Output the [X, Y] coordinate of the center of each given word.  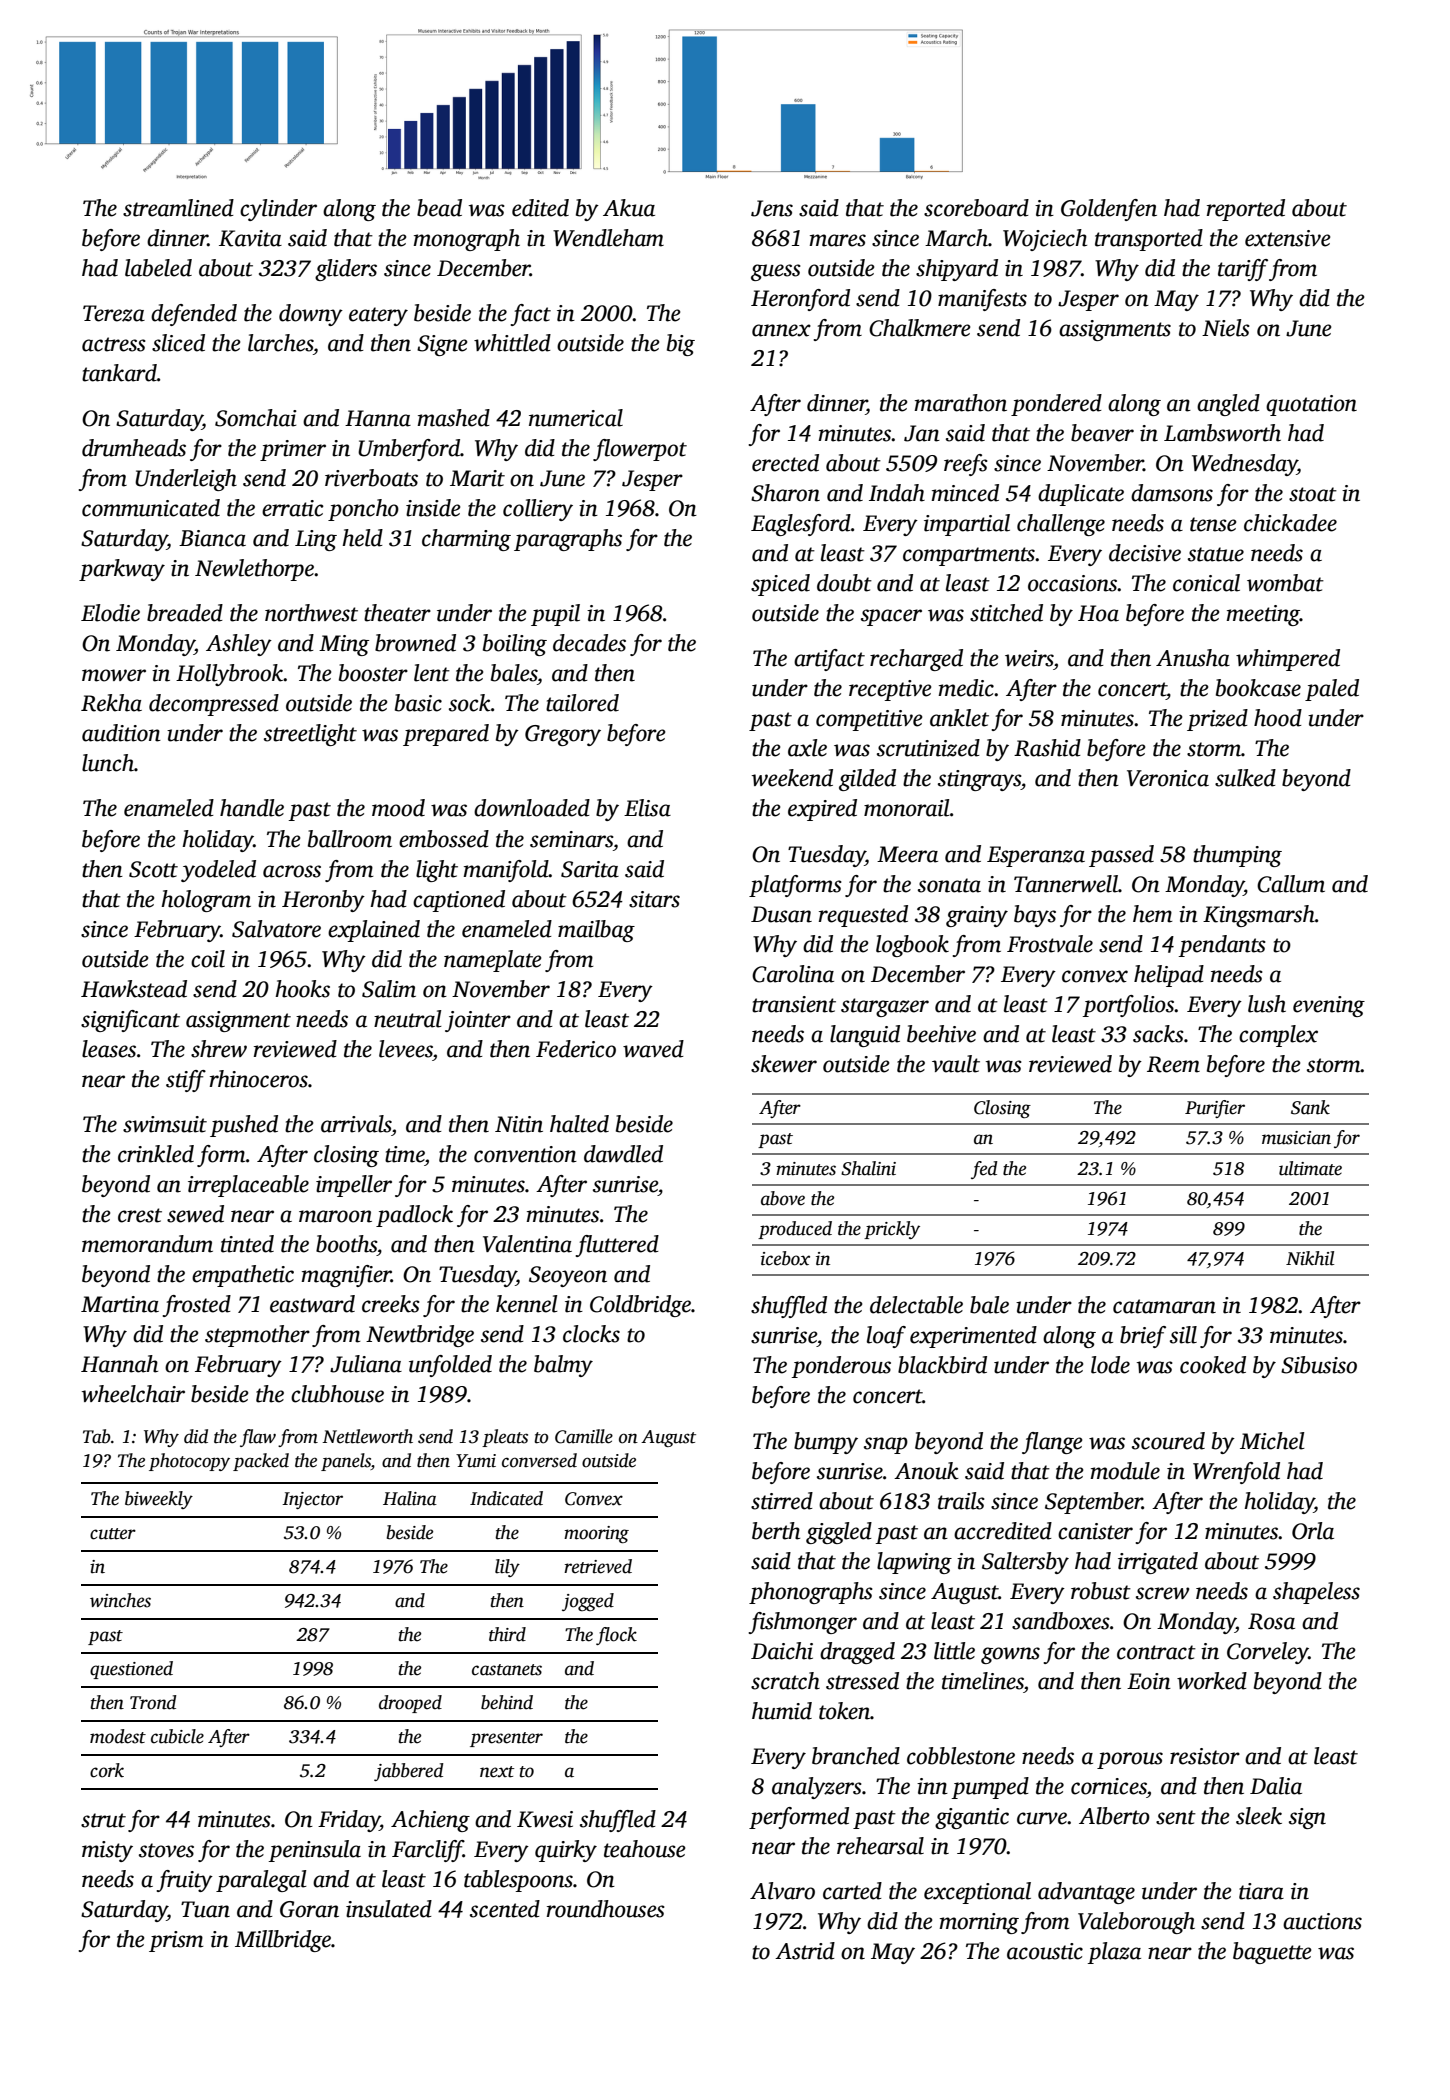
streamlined [178, 208]
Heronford [800, 300]
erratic [293, 508]
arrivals [356, 1124]
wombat [1285, 583]
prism [176, 1941]
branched [856, 1756]
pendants [1222, 946]
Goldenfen [1109, 210]
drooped [410, 1704]
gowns [1010, 1655]
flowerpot [640, 450]
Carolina [793, 974]
